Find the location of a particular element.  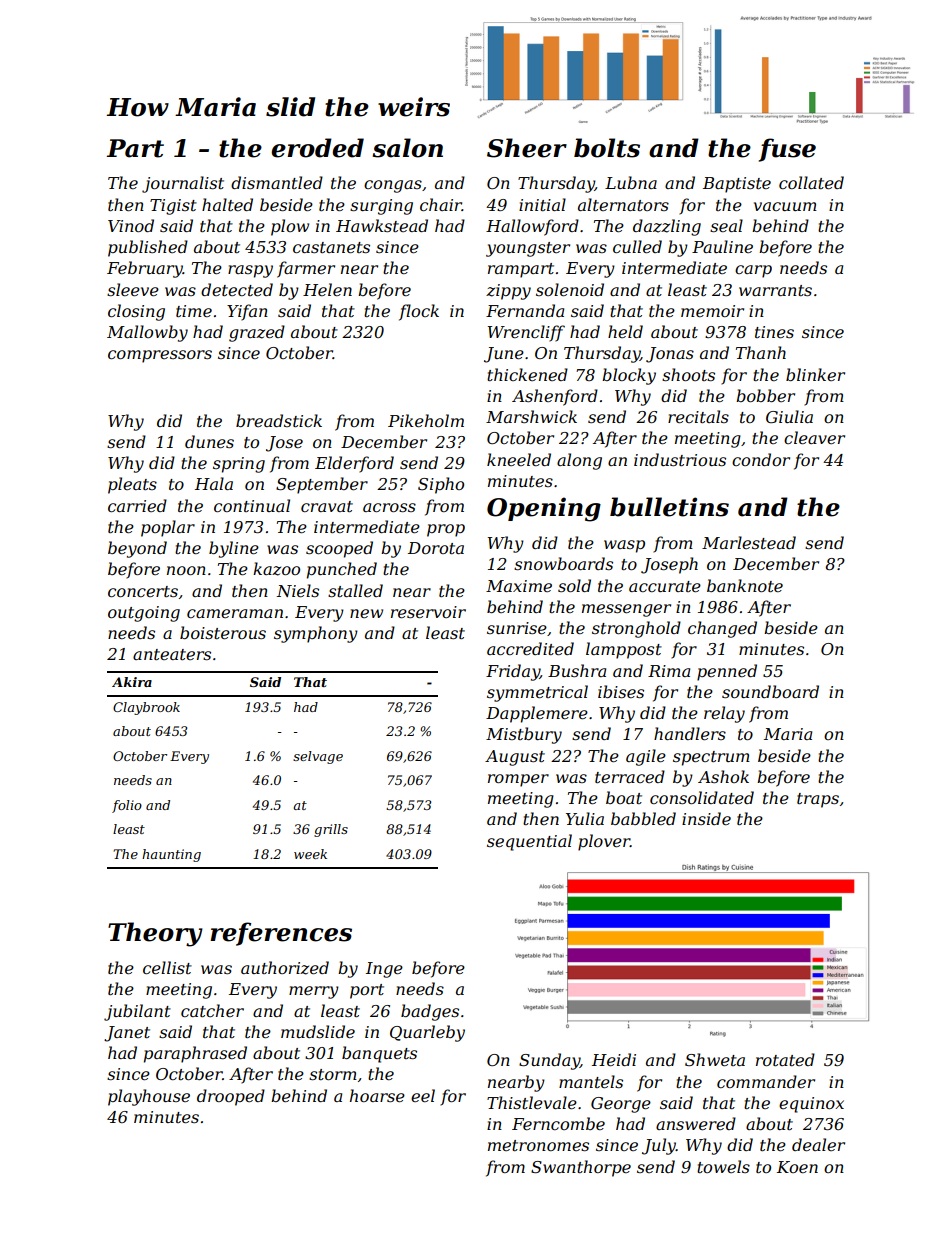

boisterous is located at coordinates (223, 632).
